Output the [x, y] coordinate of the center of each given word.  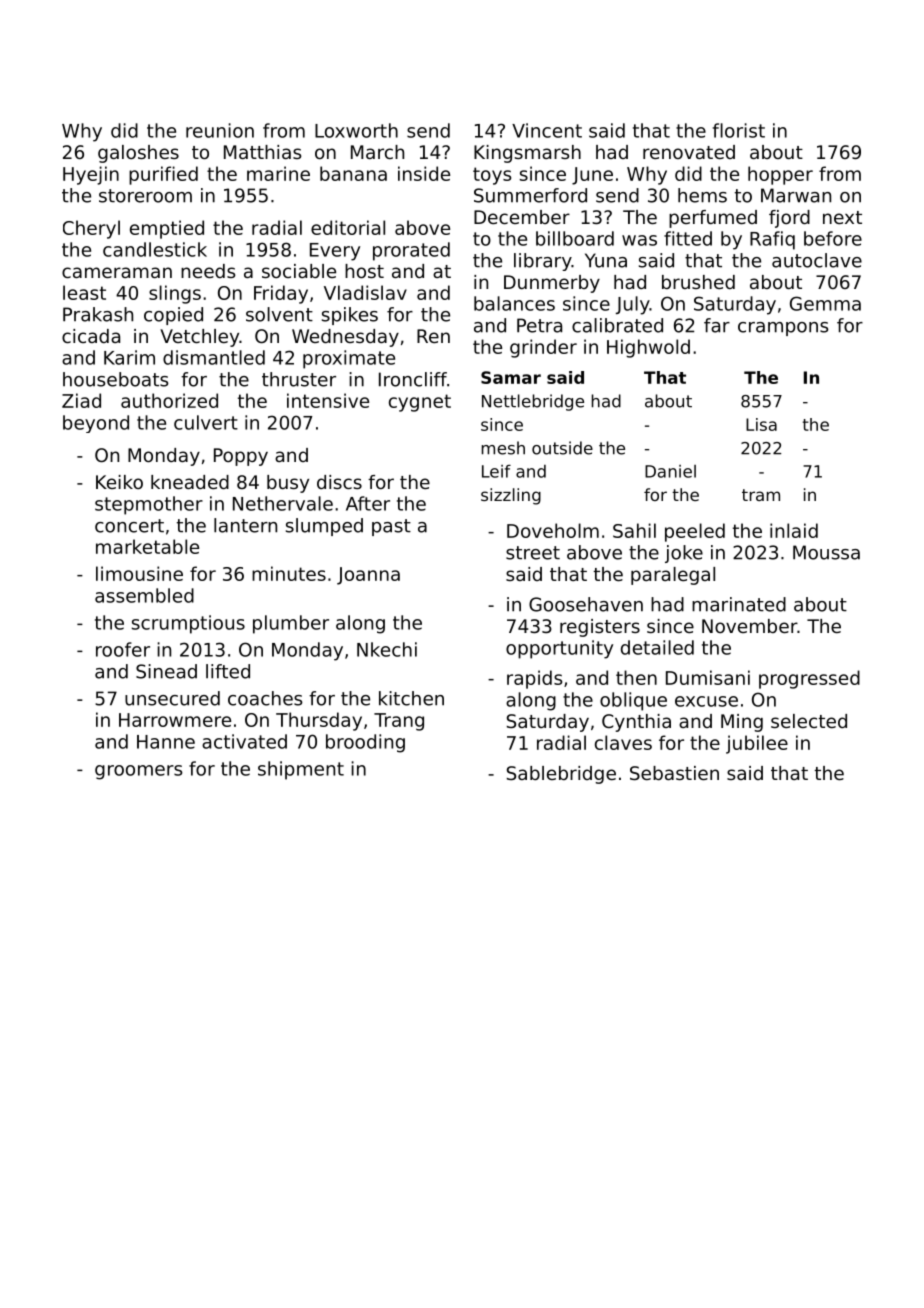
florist [739, 130]
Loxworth [356, 130]
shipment [301, 770]
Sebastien [674, 773]
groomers [139, 772]
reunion [220, 130]
